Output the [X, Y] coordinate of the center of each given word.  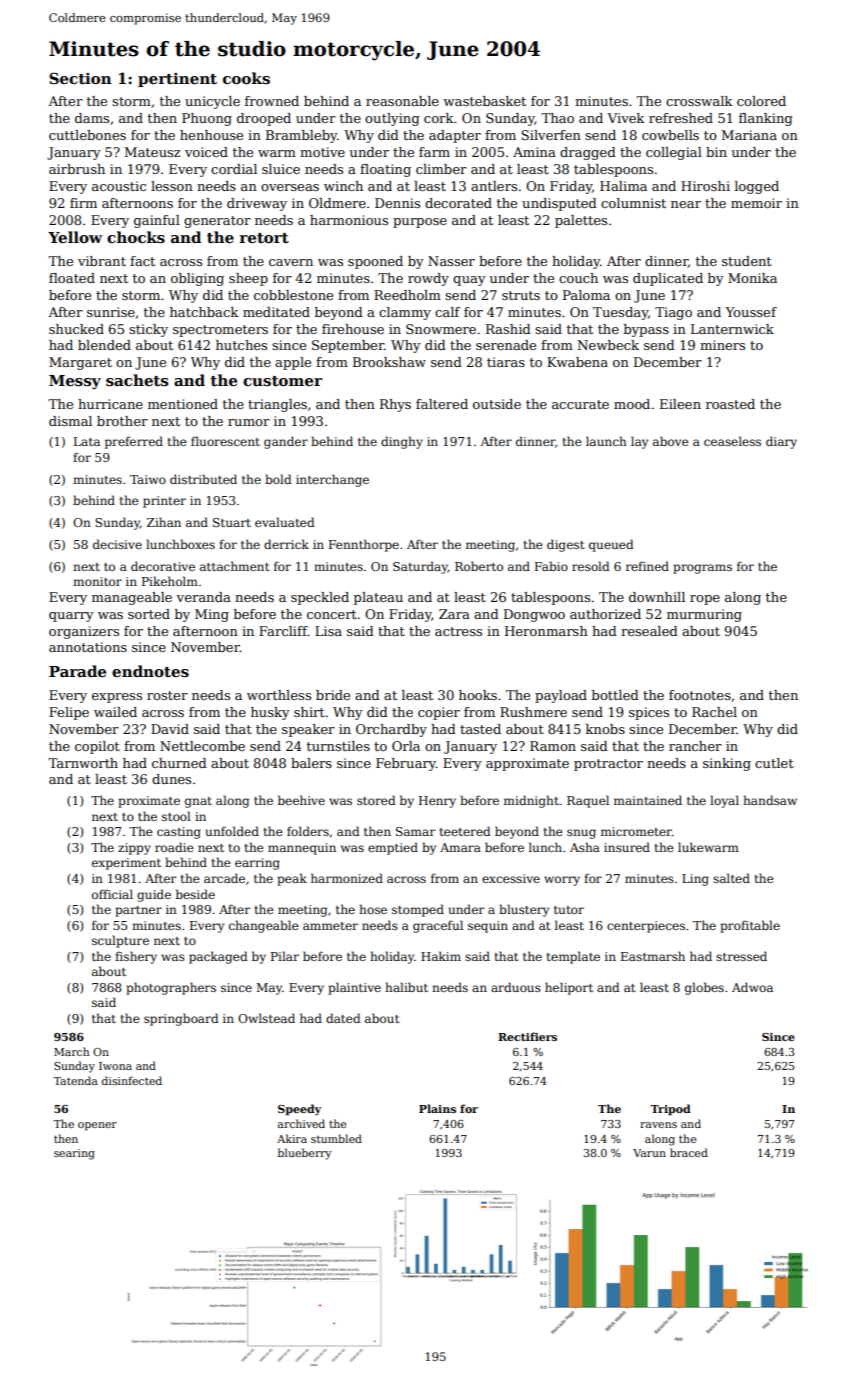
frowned [272, 101]
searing [74, 1154]
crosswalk [699, 101]
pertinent [177, 80]
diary [781, 442]
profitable [750, 926]
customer [282, 381]
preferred [134, 442]
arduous [516, 987]
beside [195, 894]
